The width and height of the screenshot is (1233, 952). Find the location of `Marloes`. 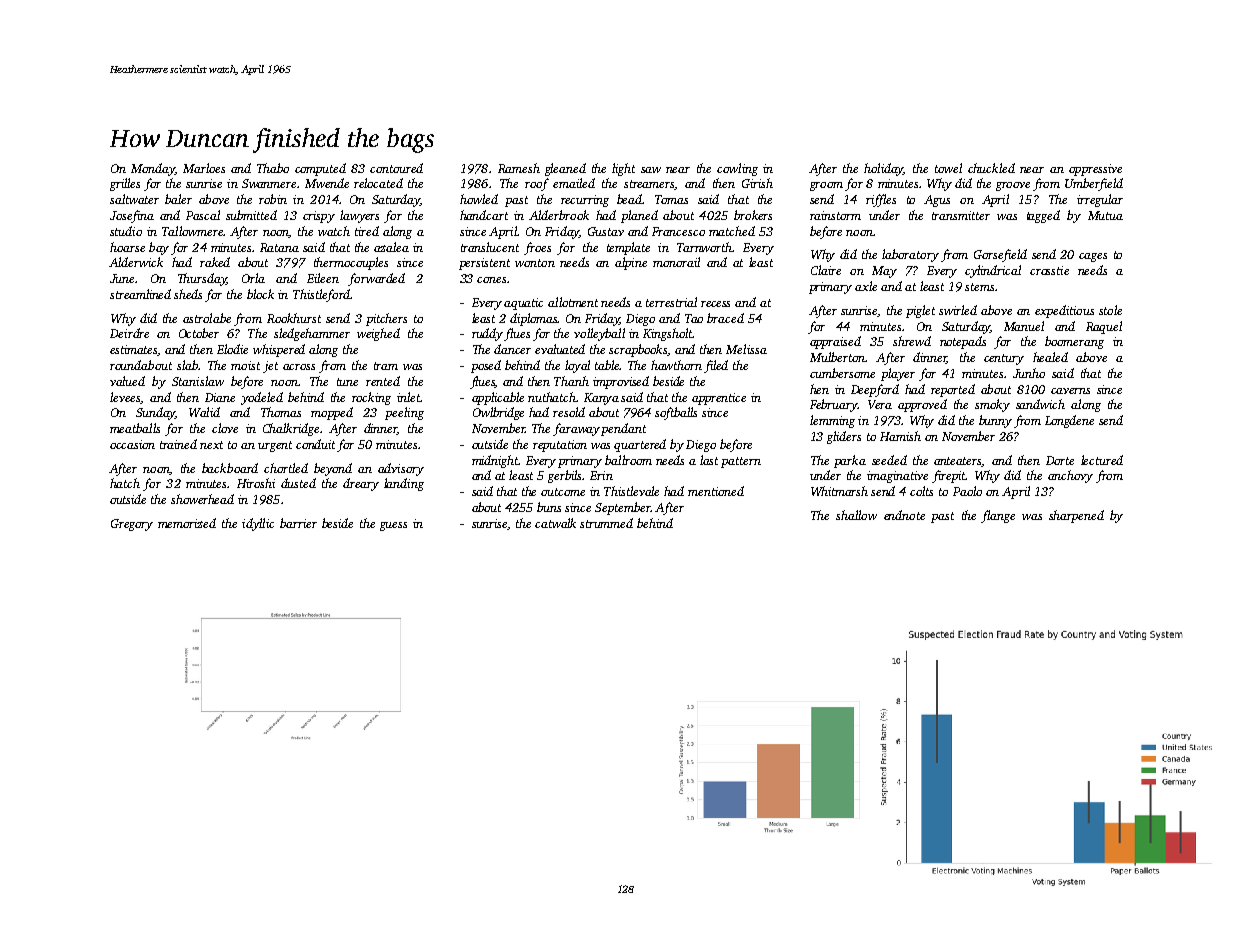

Marloes is located at coordinates (204, 168).
